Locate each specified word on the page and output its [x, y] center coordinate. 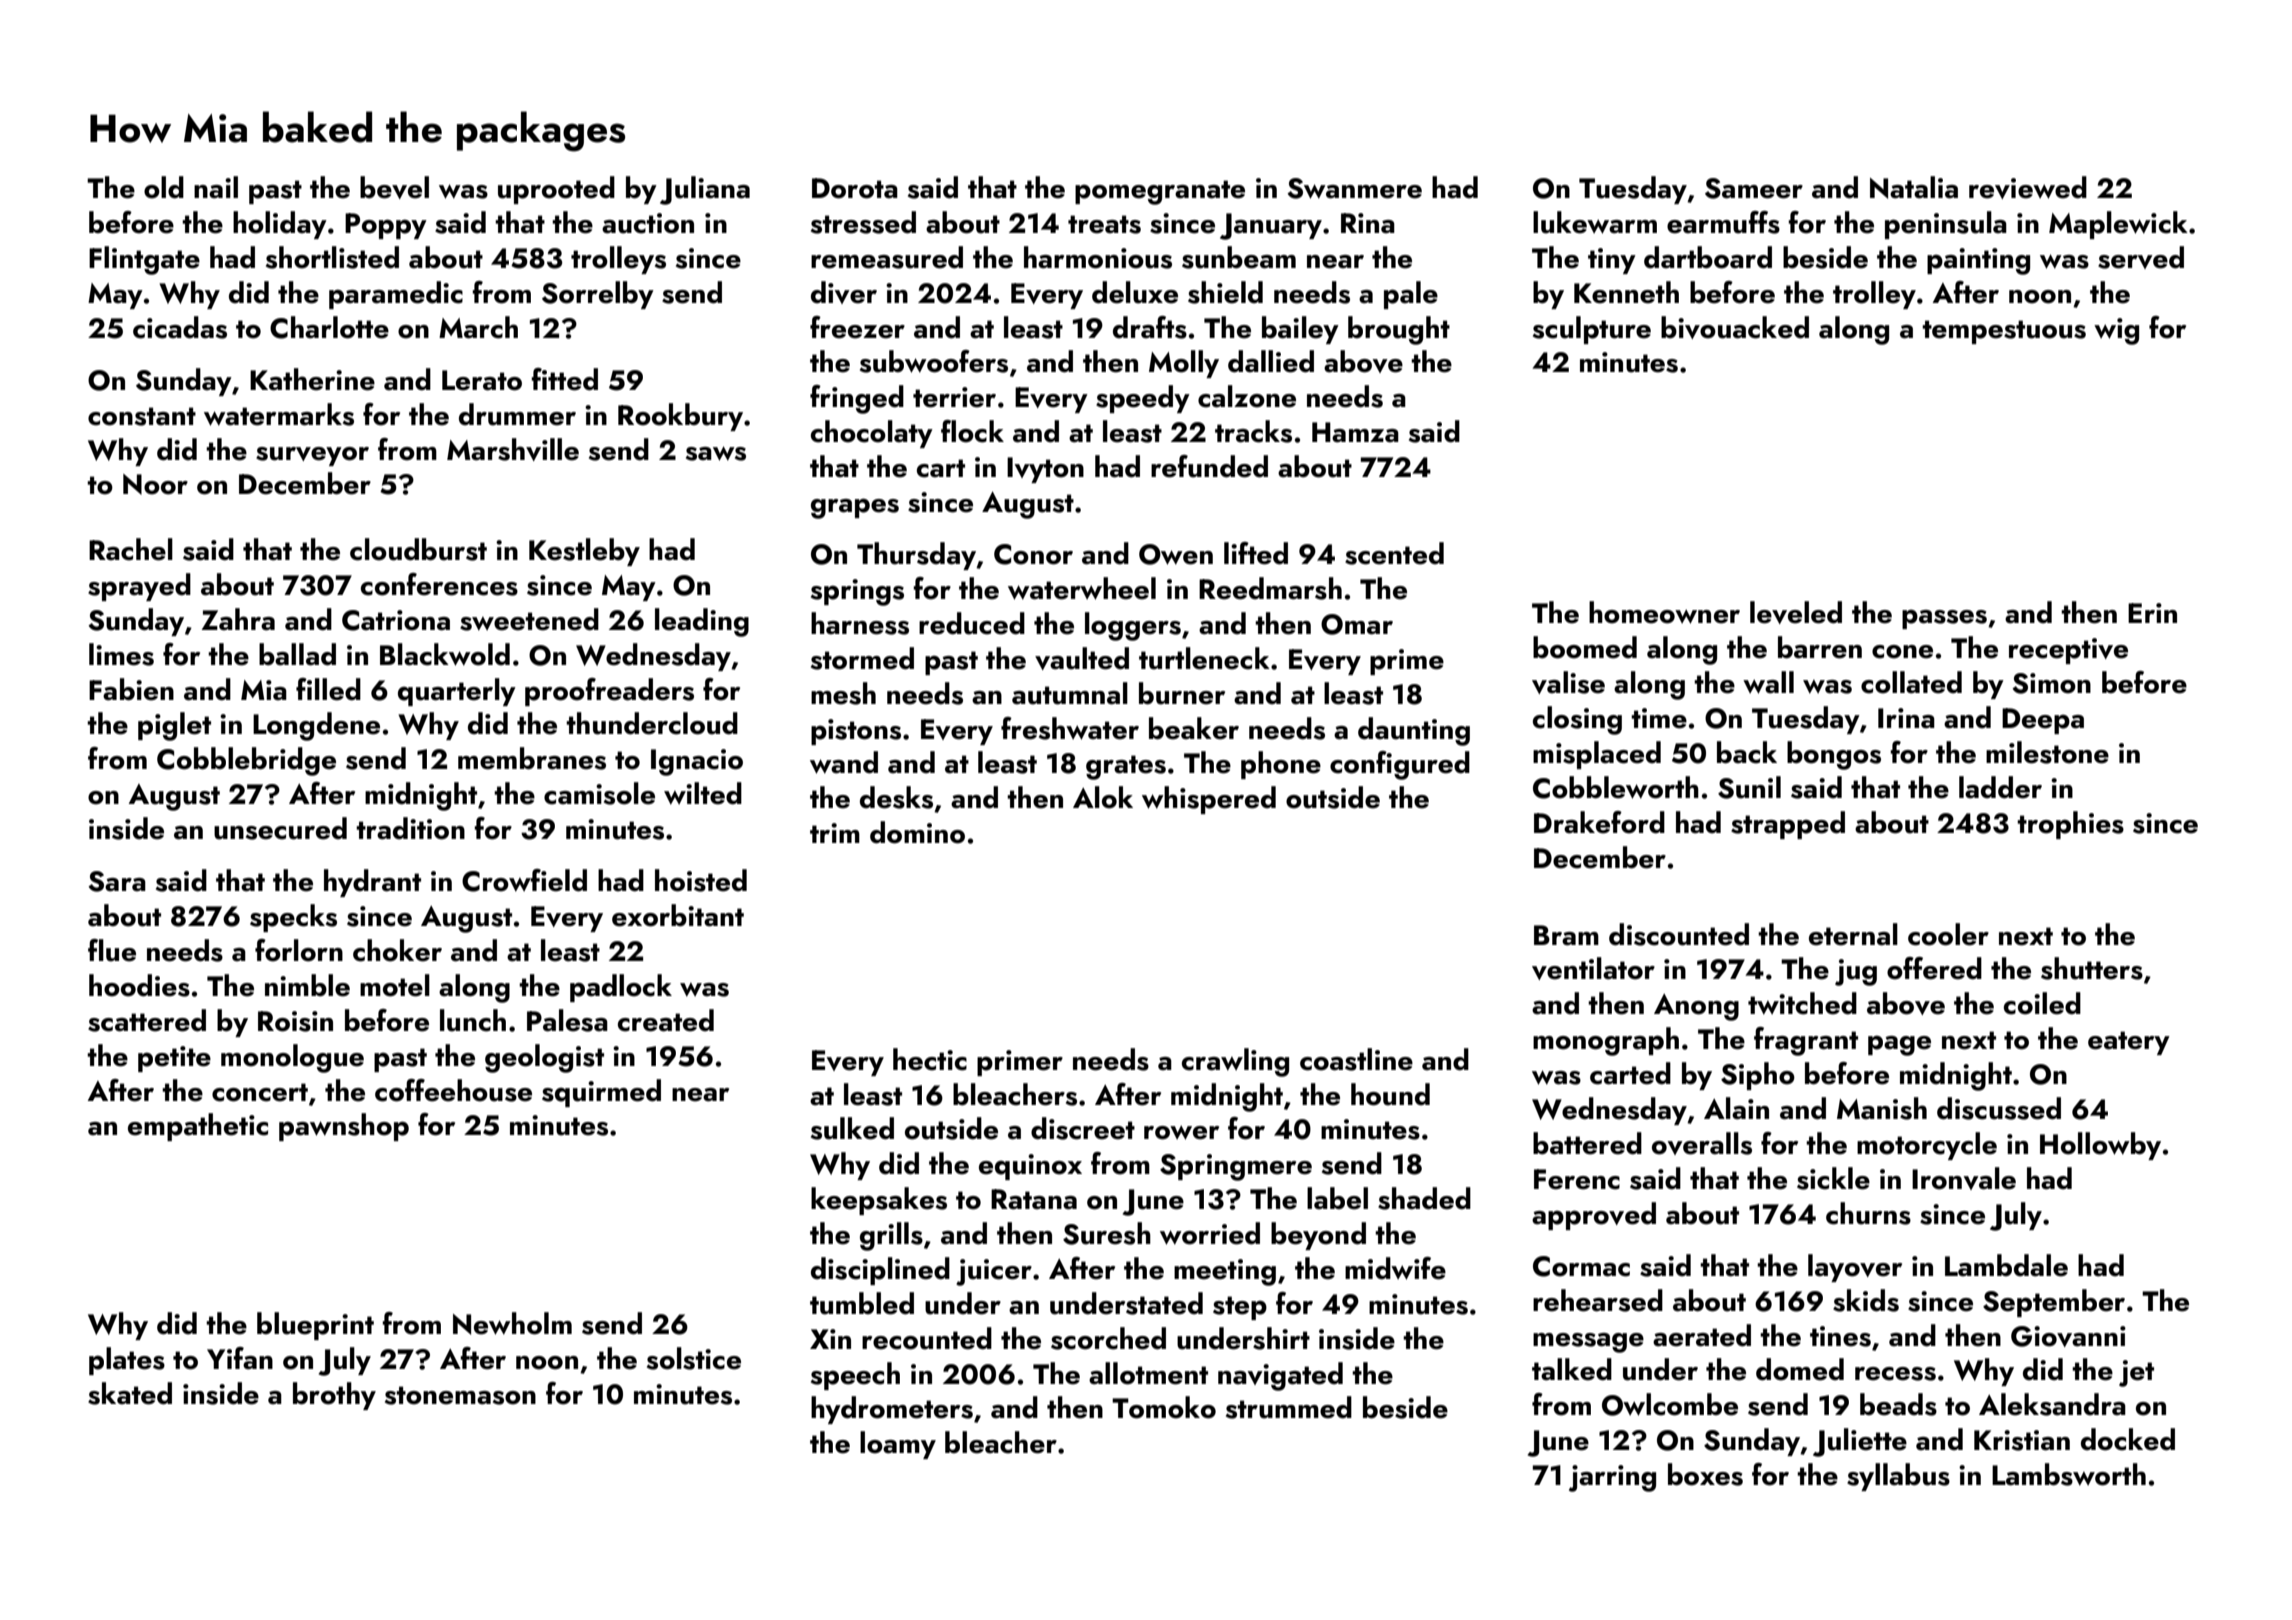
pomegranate [1160, 192]
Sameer [1754, 188]
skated [130, 1393]
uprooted [556, 190]
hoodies [139, 985]
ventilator [1593, 968]
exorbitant [678, 915]
